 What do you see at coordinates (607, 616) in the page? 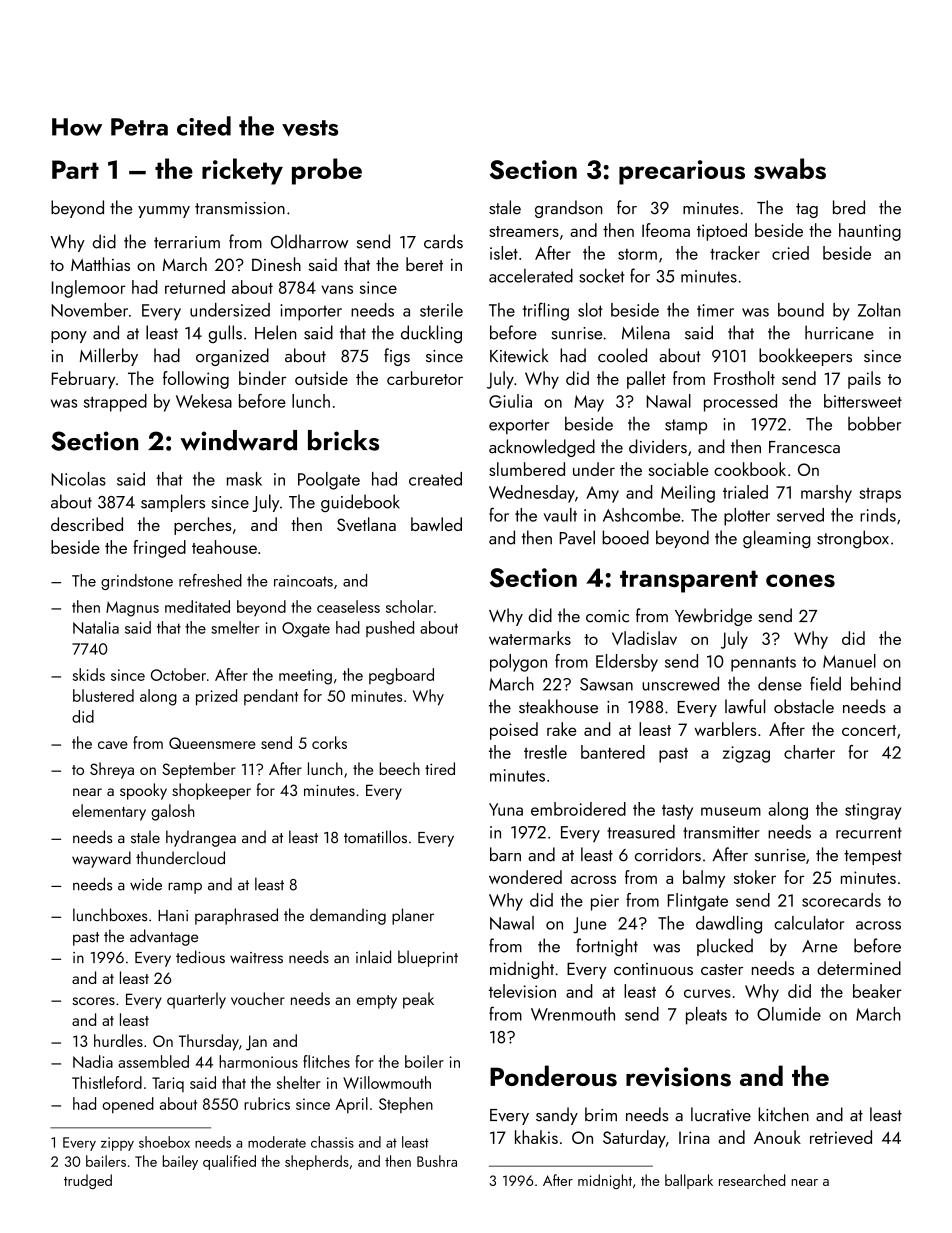
I see `comic` at bounding box center [607, 616].
